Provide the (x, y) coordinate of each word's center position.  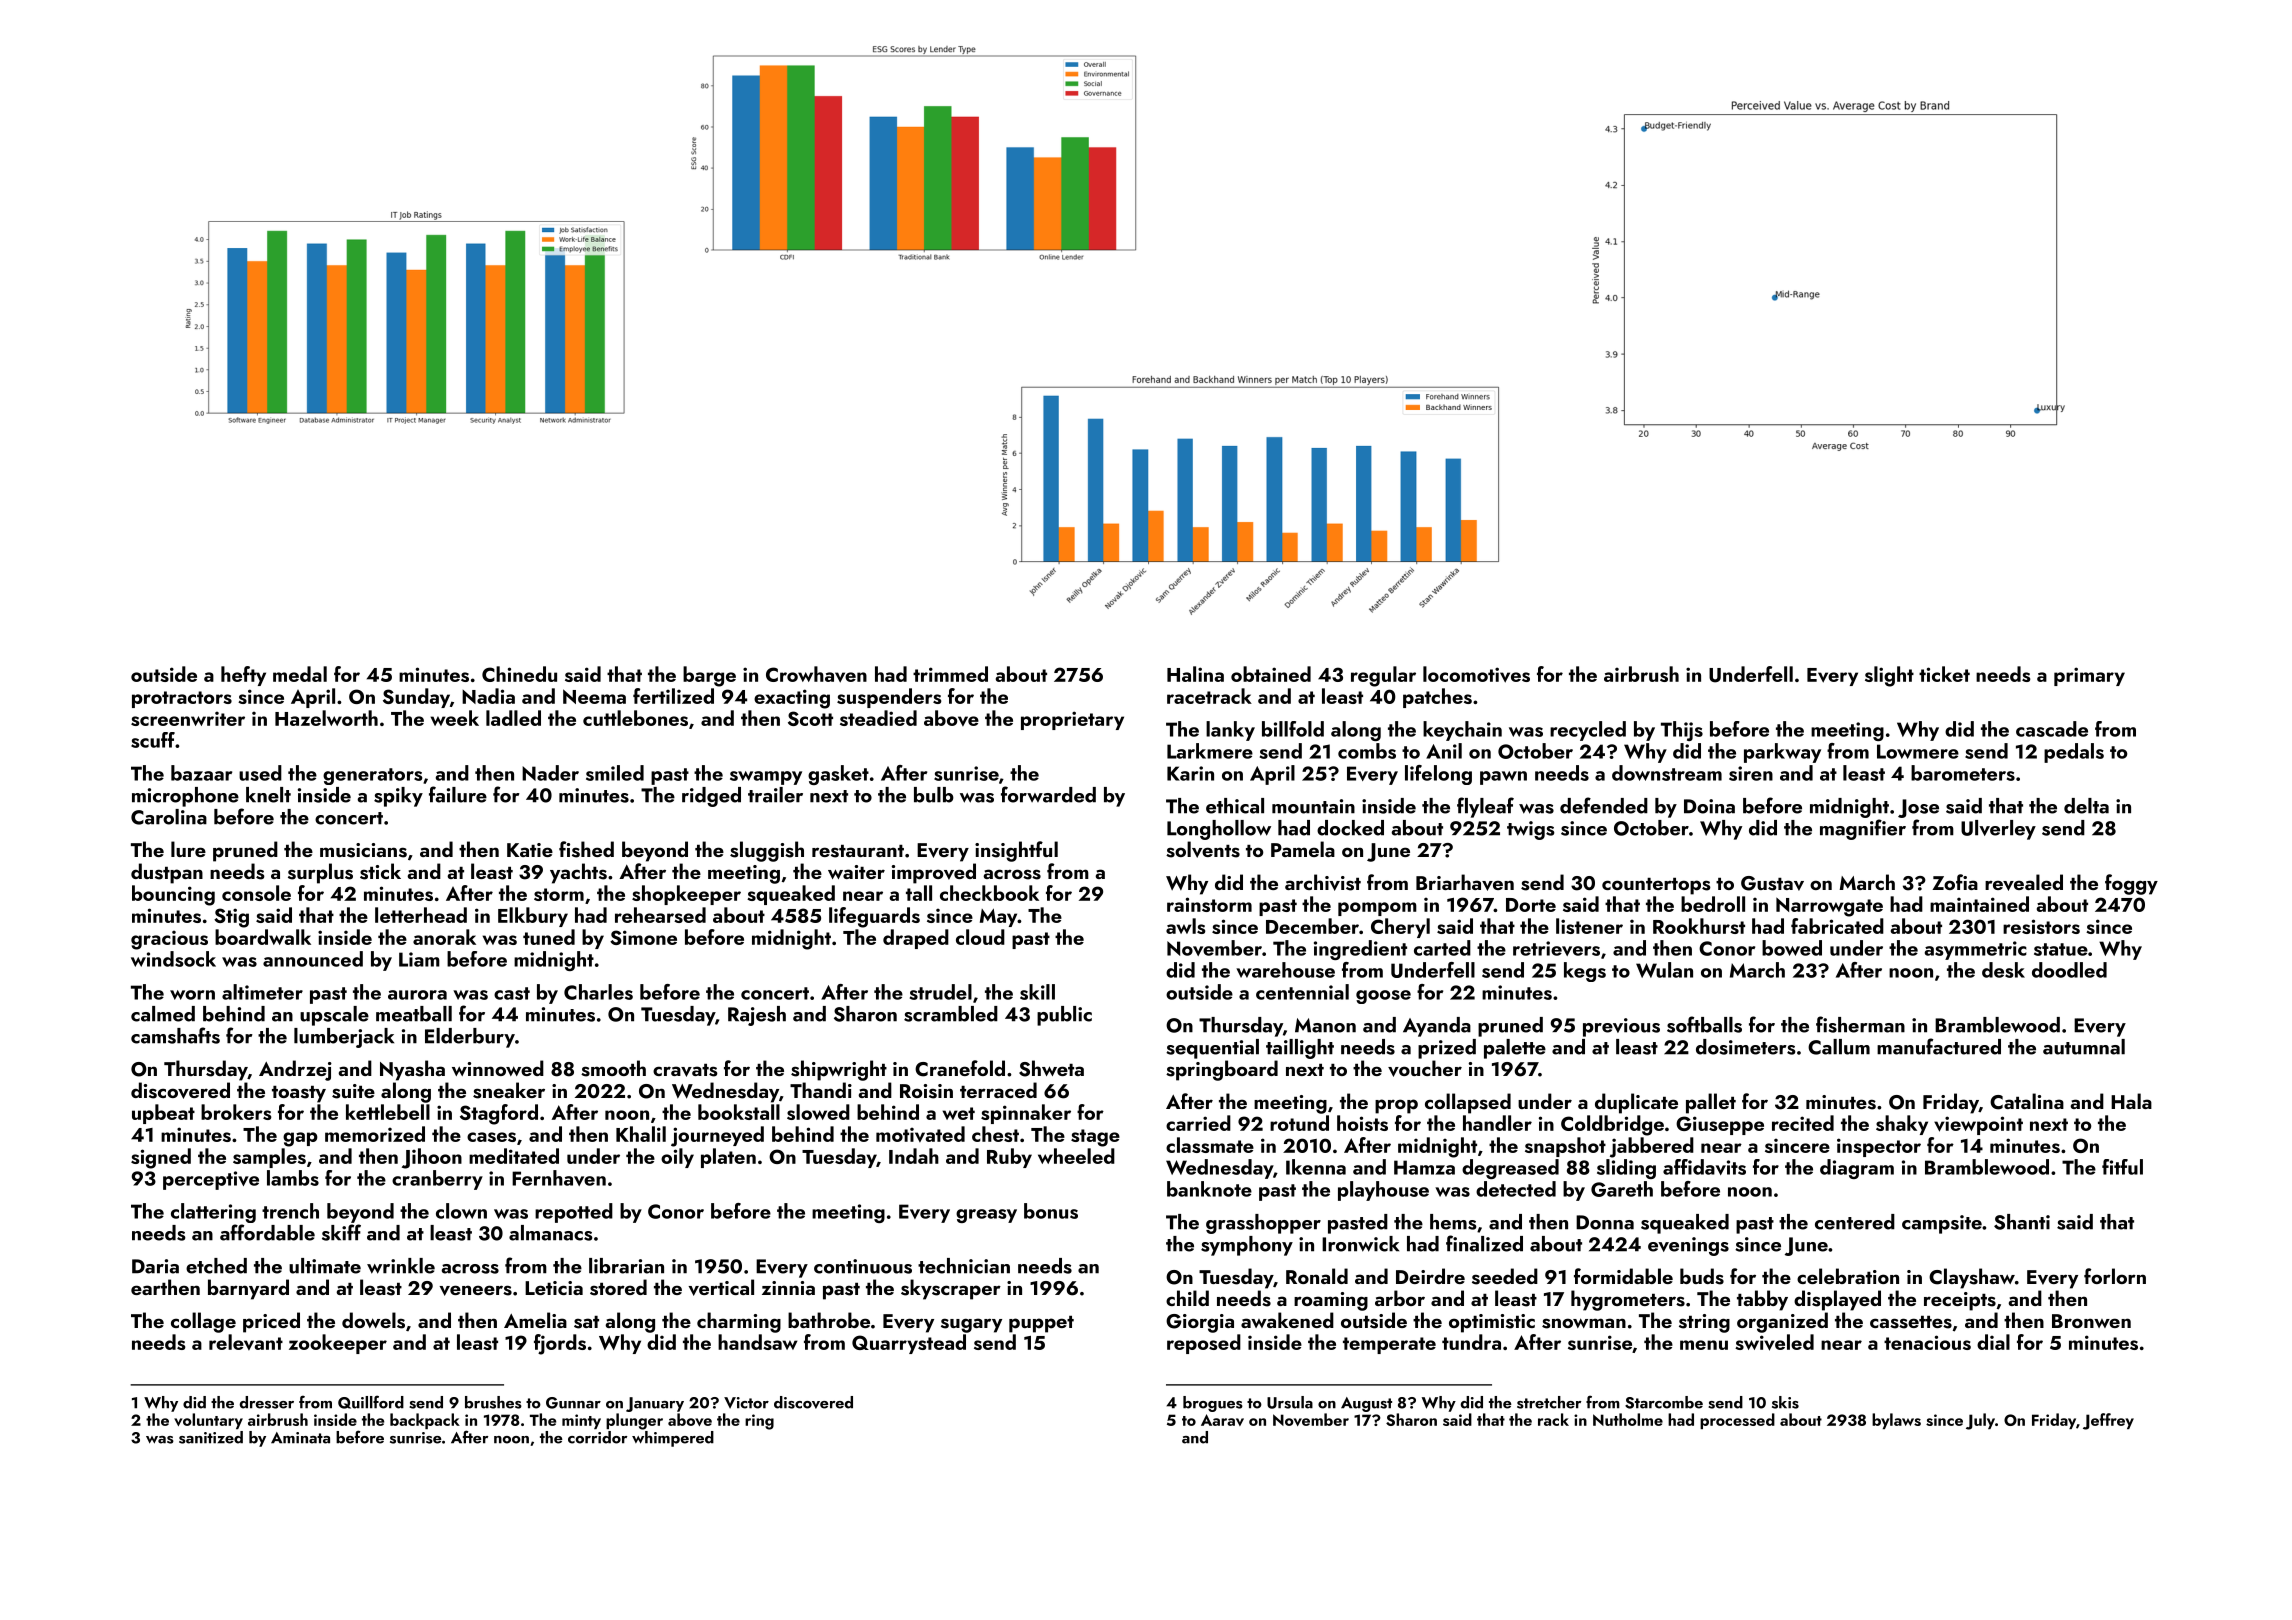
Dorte (1531, 905)
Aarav (1222, 1420)
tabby (1762, 1300)
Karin (1190, 773)
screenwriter (188, 718)
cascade (2052, 729)
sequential (1212, 1049)
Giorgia (1200, 1323)
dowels (373, 1320)
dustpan (167, 873)
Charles (598, 992)
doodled (2069, 970)
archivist (1323, 882)
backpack (425, 1421)
